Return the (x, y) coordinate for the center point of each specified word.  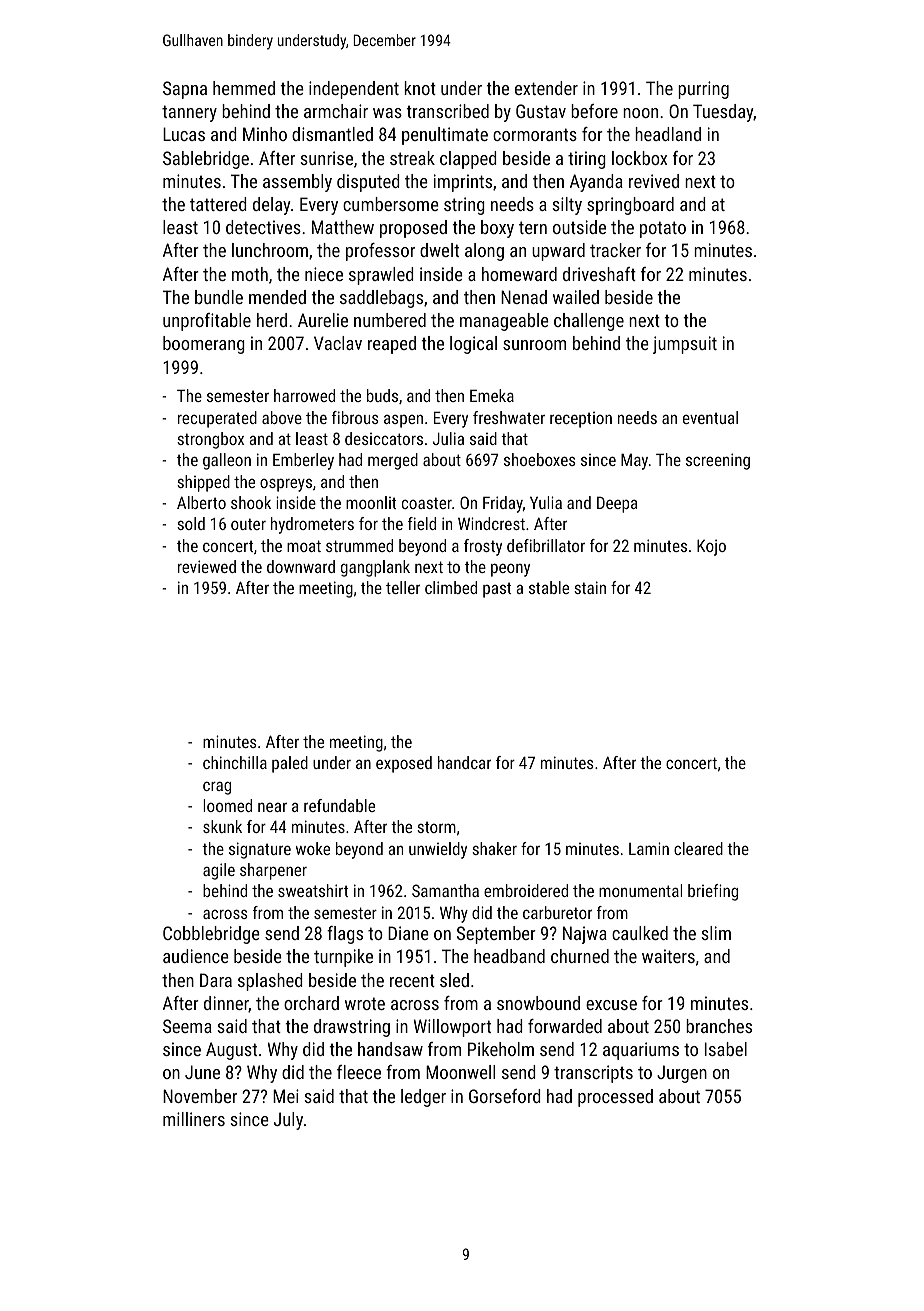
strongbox (210, 440)
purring (703, 90)
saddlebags (381, 299)
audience (196, 956)
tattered (218, 204)
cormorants (535, 134)
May (634, 461)
